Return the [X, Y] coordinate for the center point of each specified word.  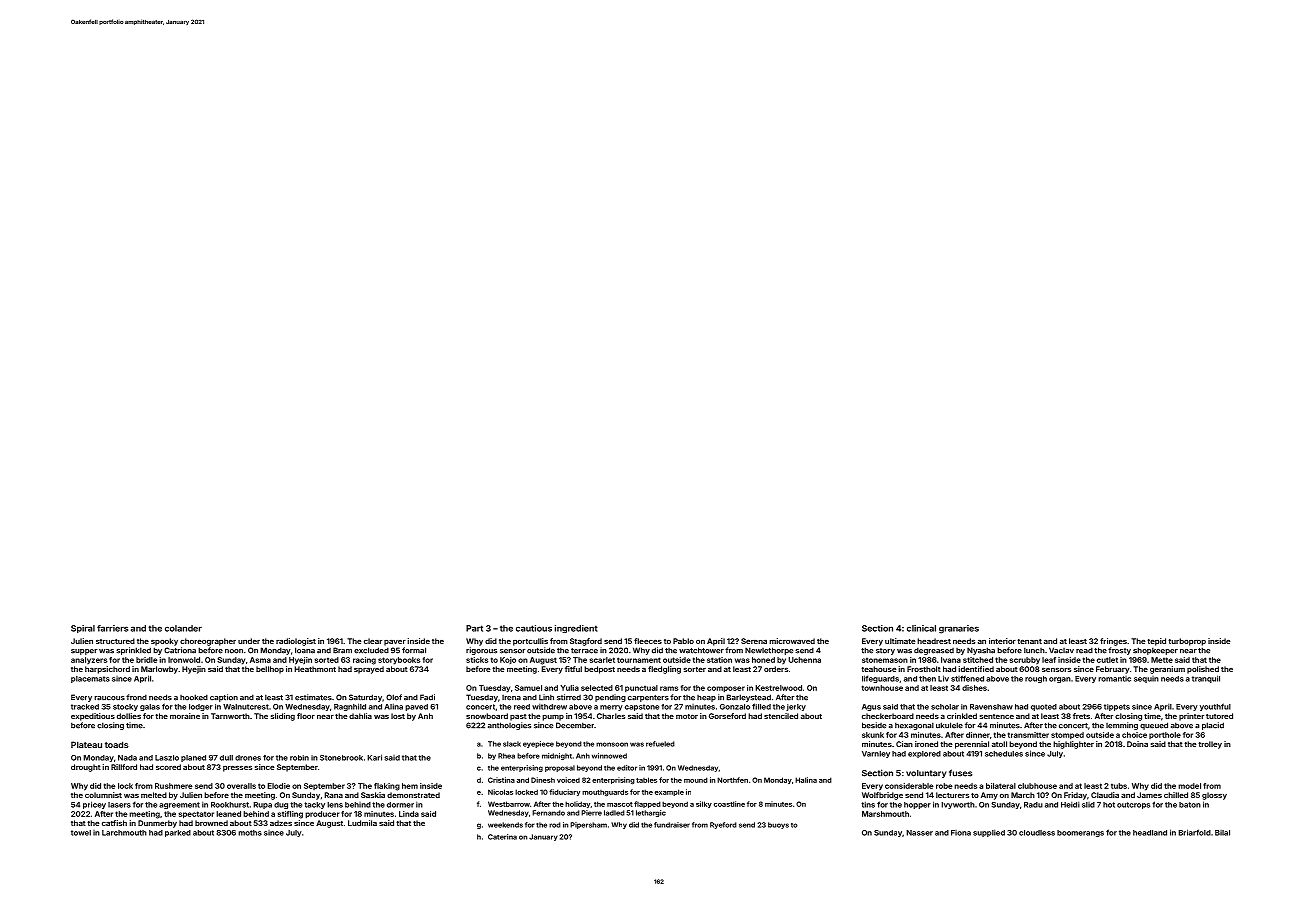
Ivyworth [958, 805]
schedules [1004, 754]
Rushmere [174, 786]
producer [322, 815]
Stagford [586, 642]
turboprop [1187, 642]
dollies [129, 716]
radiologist [296, 642]
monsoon [612, 744]
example [669, 792]
